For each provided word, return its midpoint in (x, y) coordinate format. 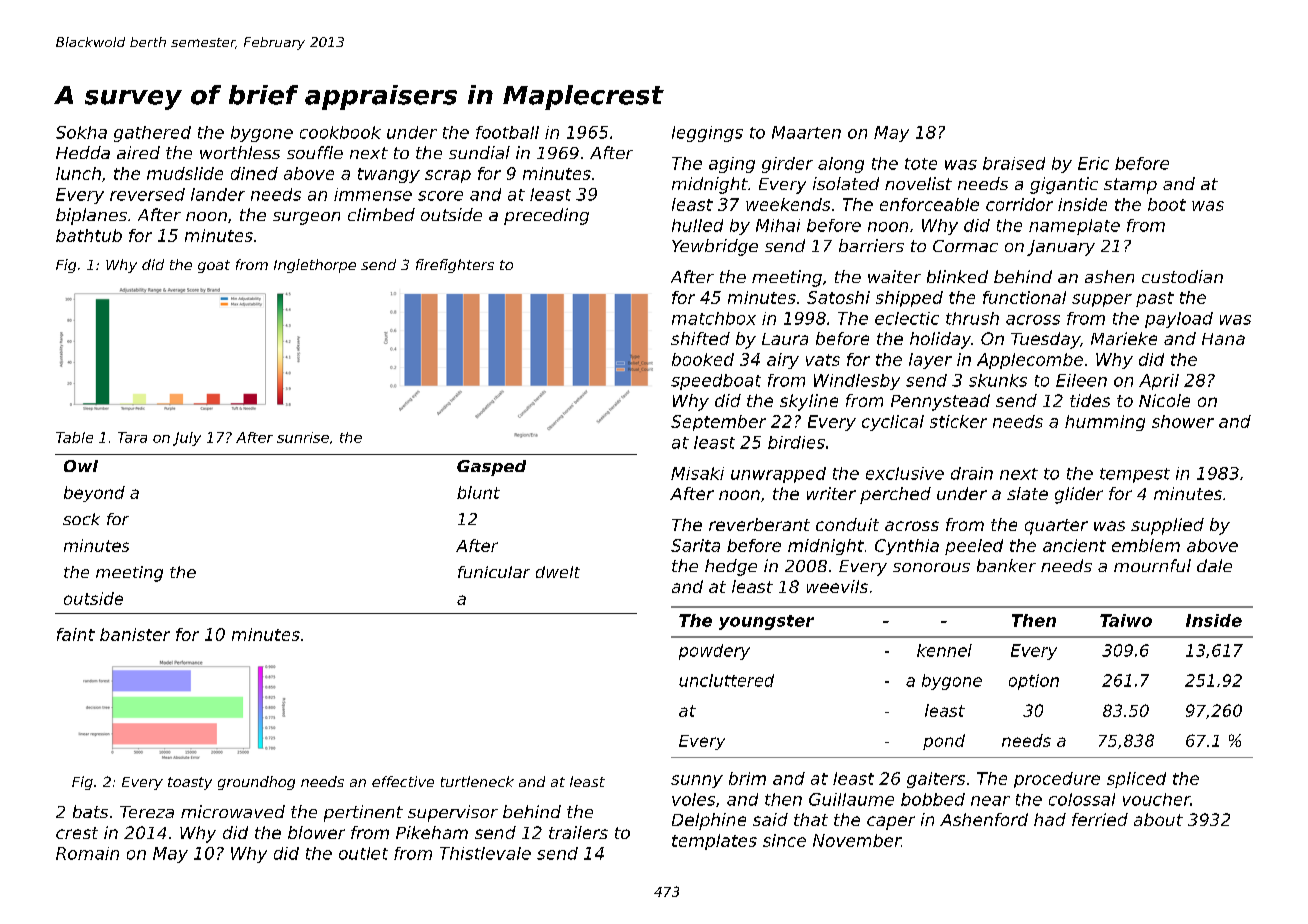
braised (1014, 163)
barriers (871, 245)
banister (135, 634)
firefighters (455, 266)
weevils (837, 586)
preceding (546, 216)
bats (90, 811)
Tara (132, 437)
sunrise (303, 437)
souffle (315, 152)
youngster (766, 622)
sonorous (931, 567)
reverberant (759, 524)
